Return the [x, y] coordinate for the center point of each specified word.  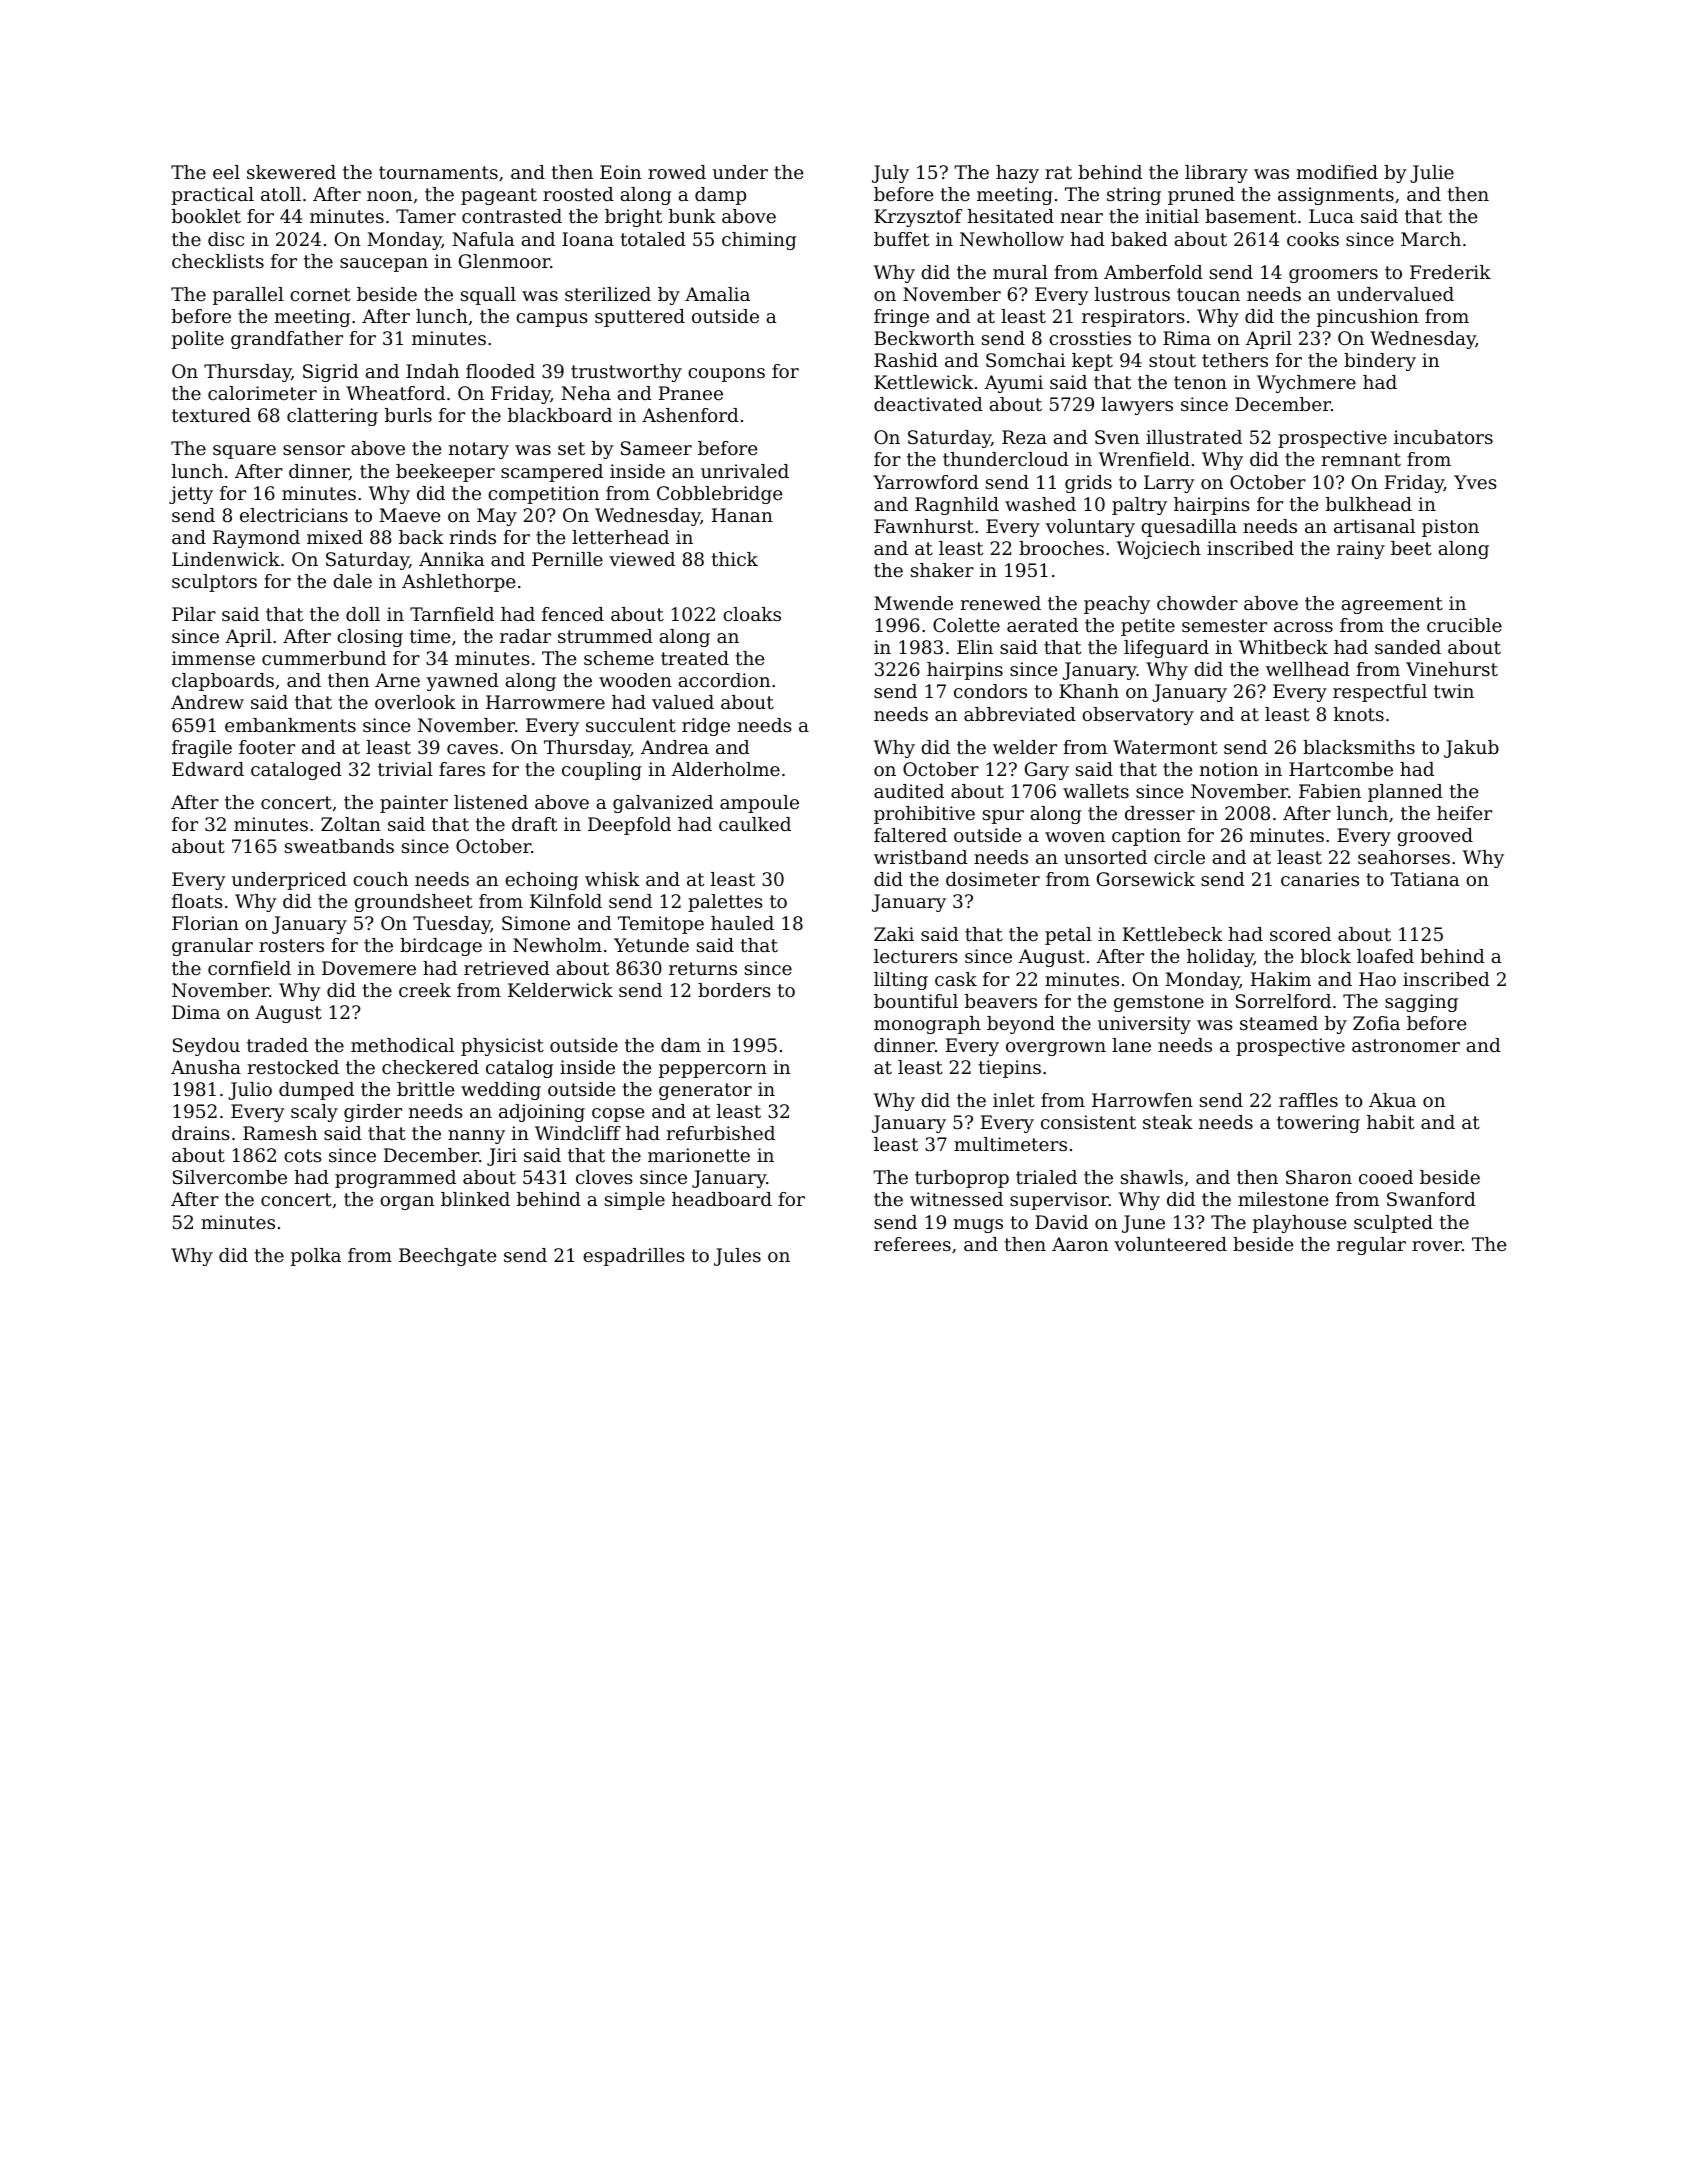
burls [408, 415]
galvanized [663, 804]
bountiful [916, 1001]
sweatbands [339, 846]
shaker [942, 570]
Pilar [194, 614]
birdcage [441, 947]
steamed [1279, 1023]
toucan [1208, 294]
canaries [1320, 879]
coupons [726, 375]
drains [201, 1133]
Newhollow [1012, 239]
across [1303, 627]
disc [226, 239]
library [1216, 174]
